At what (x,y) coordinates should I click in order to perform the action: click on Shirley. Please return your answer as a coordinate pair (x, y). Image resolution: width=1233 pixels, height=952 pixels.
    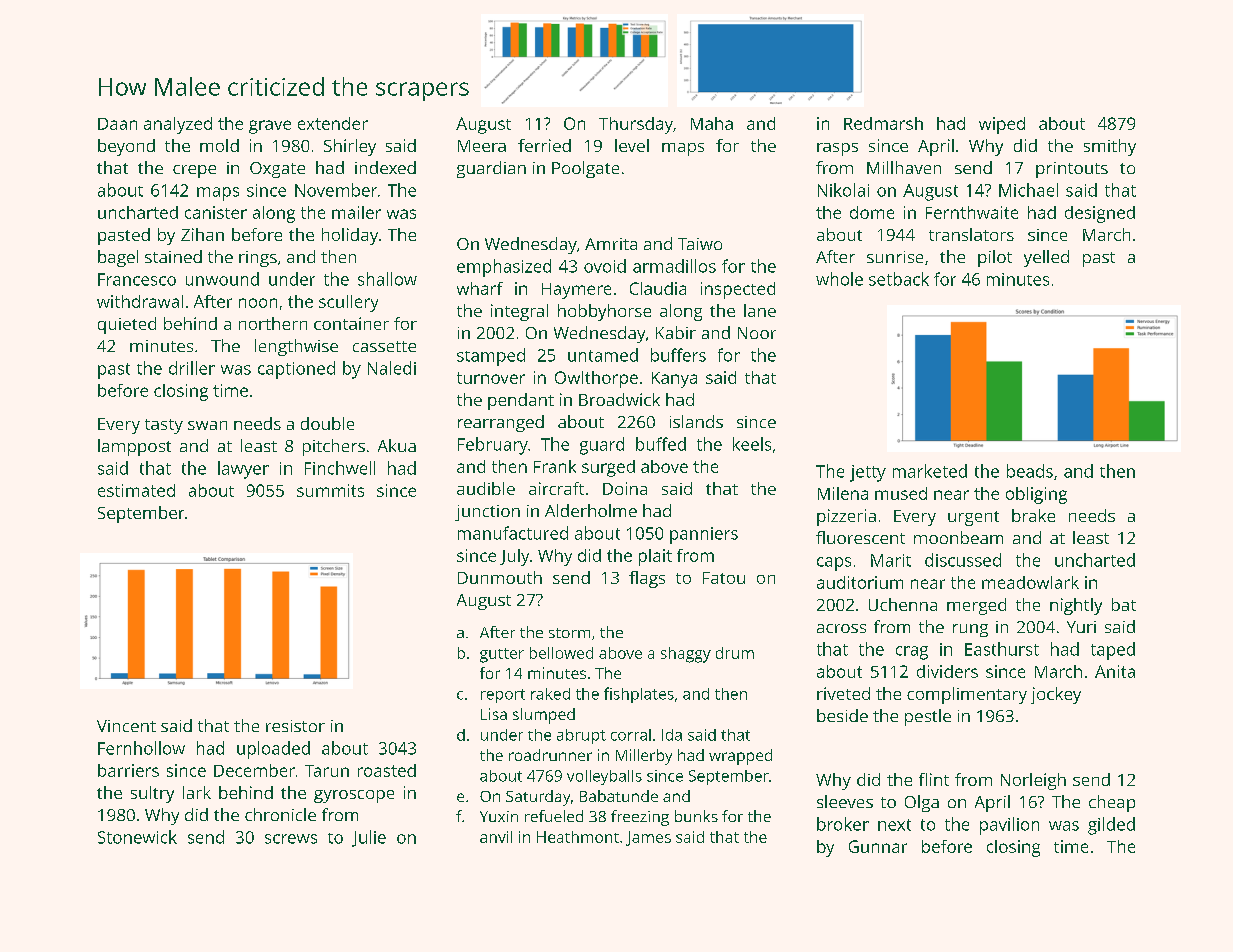
    Looking at the image, I should click on (350, 147).
